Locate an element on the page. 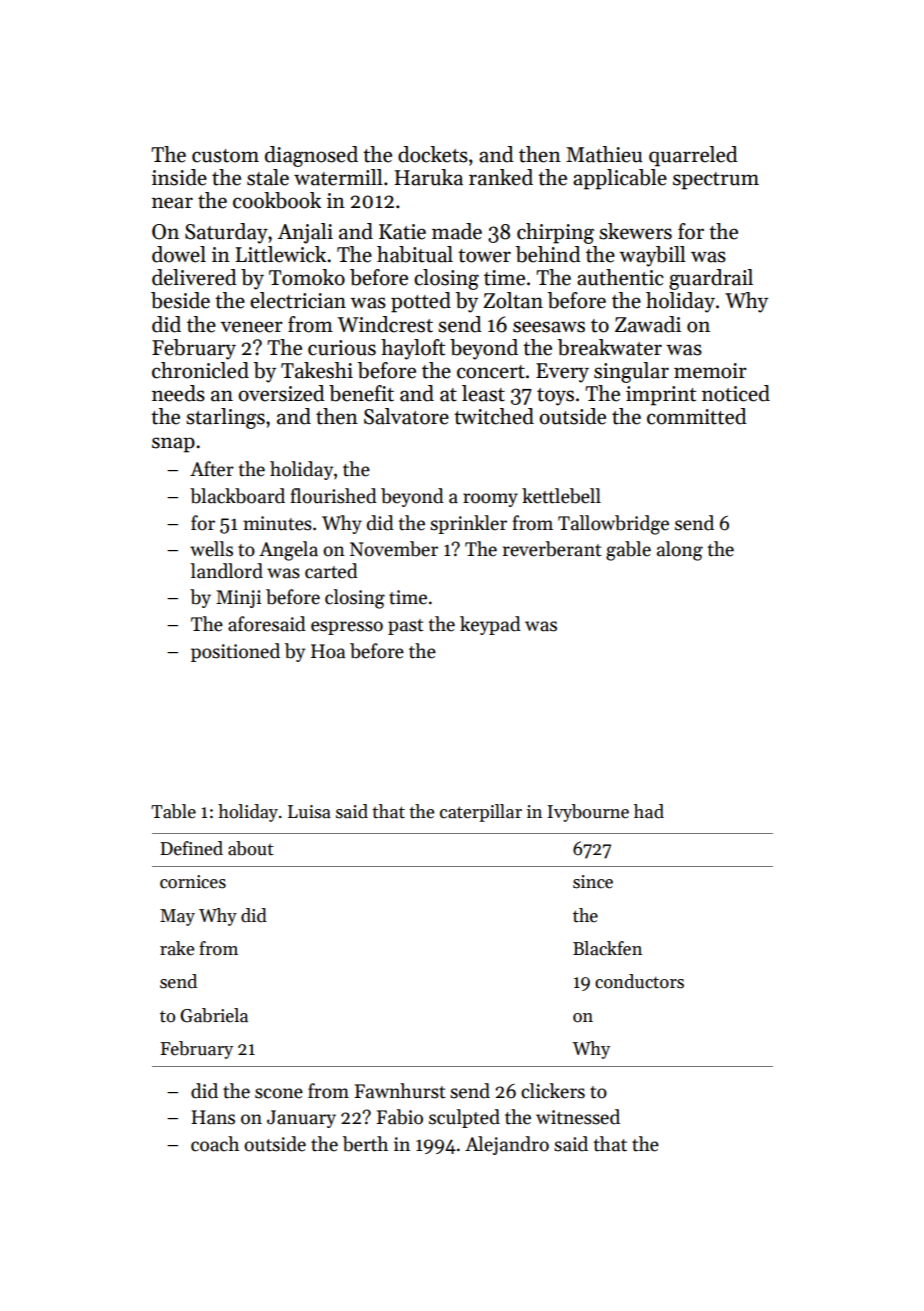 Image resolution: width=924 pixels, height=1311 pixels. quarreled is located at coordinates (693, 156).
